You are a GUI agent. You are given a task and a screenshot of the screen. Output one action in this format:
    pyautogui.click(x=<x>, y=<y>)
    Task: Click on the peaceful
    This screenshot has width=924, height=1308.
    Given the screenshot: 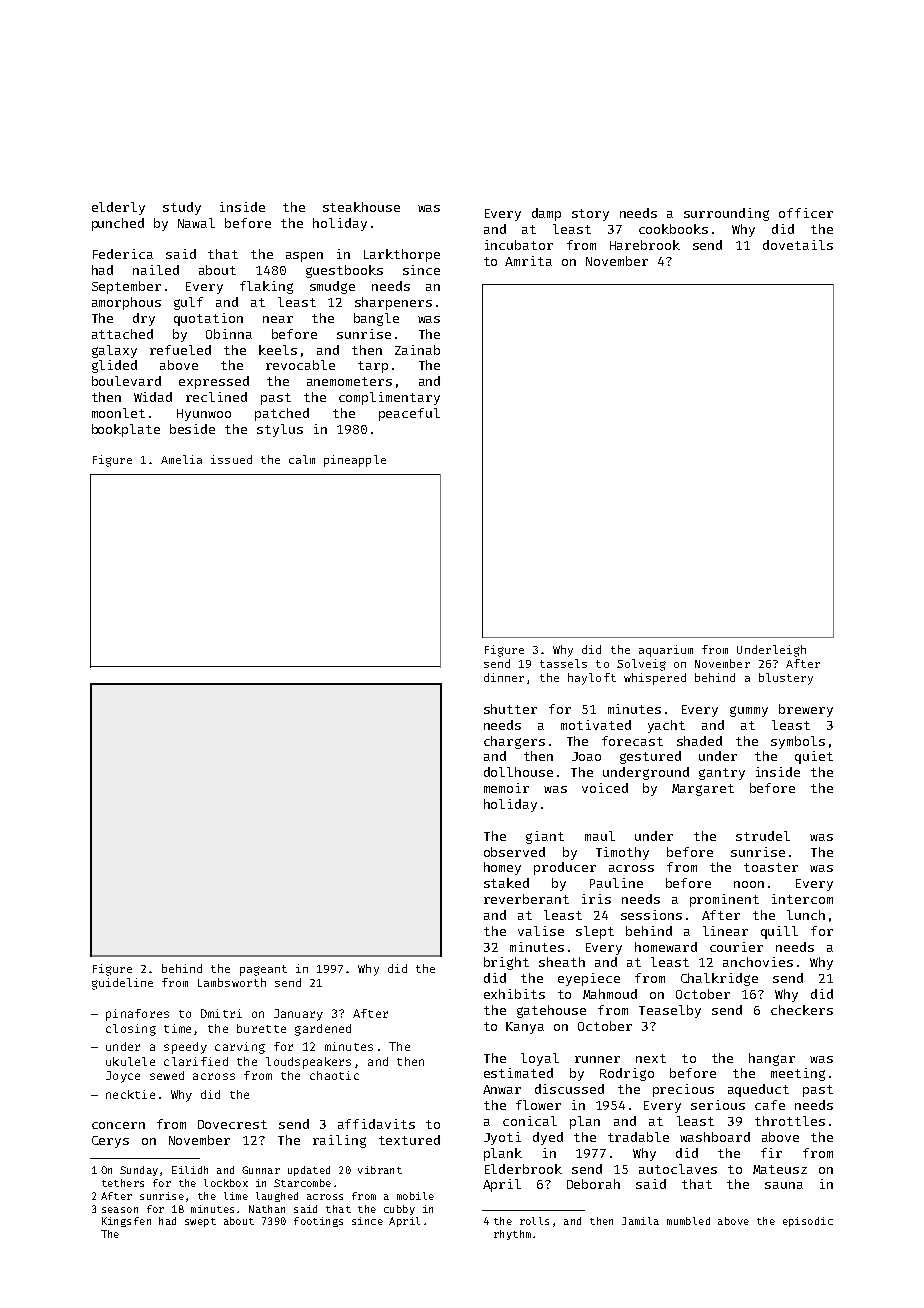 What is the action you would take?
    pyautogui.click(x=409, y=414)
